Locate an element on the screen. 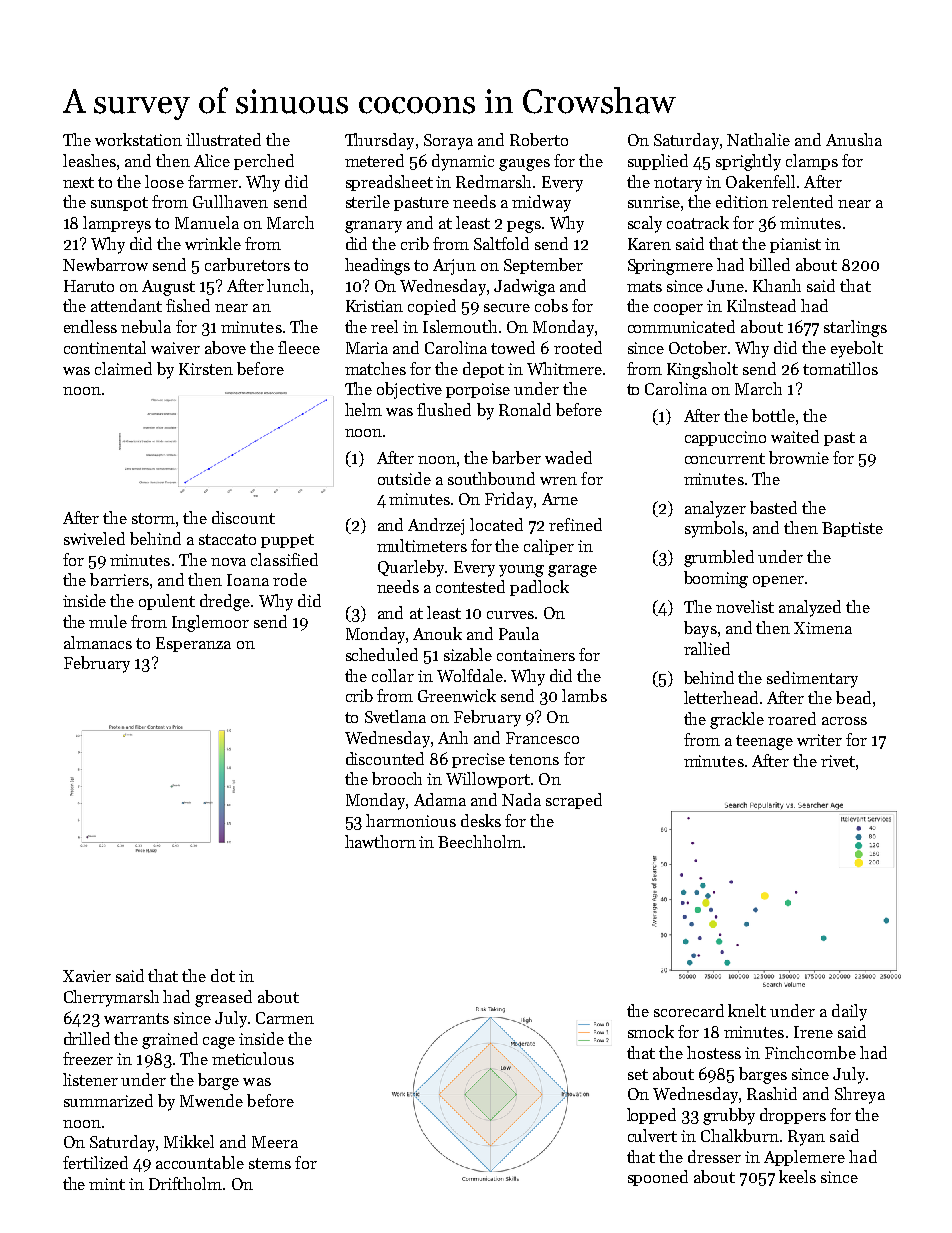 This screenshot has width=952, height=1233. Driftholm is located at coordinates (185, 1183).
